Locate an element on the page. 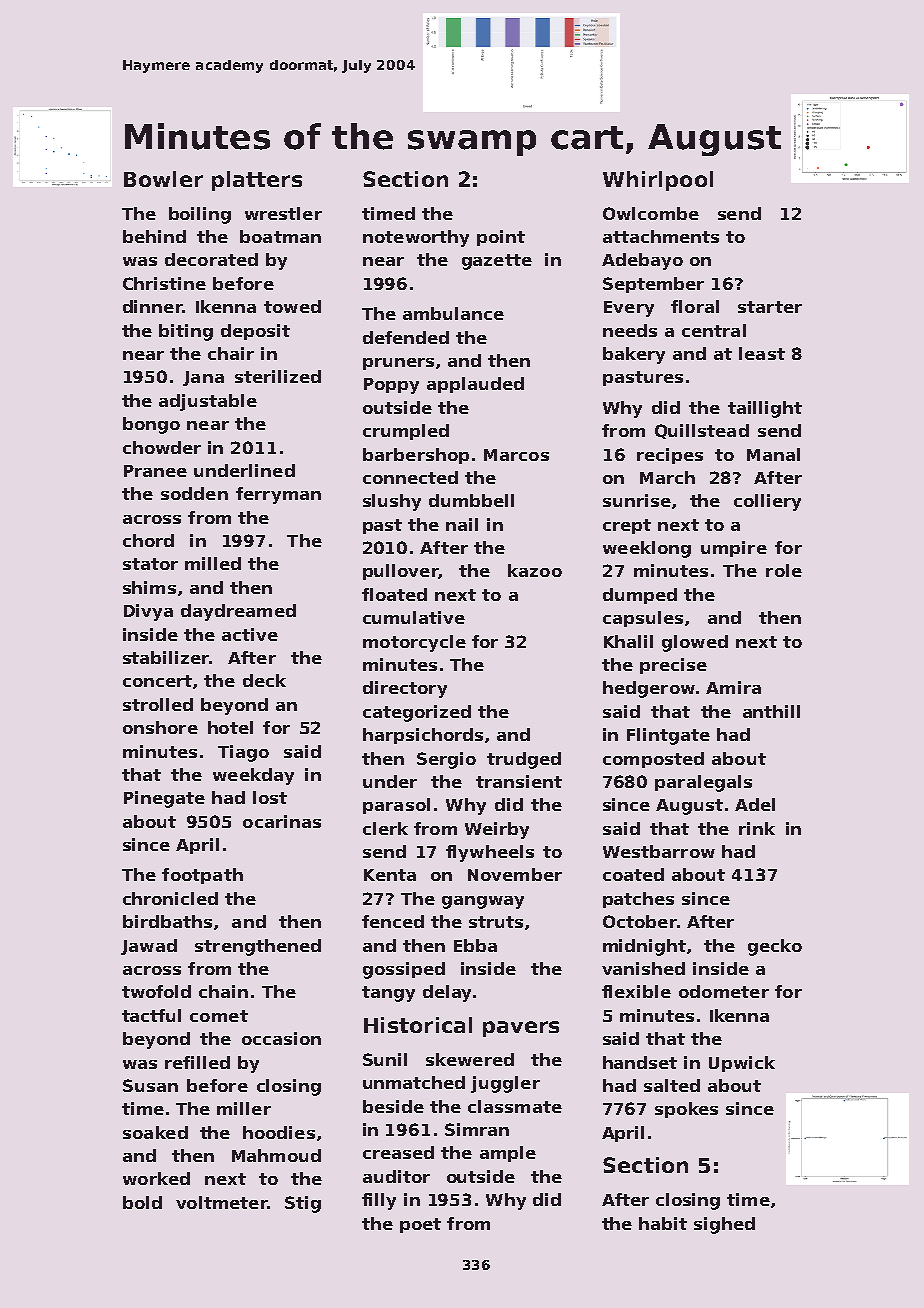  Adebayo is located at coordinates (642, 261).
